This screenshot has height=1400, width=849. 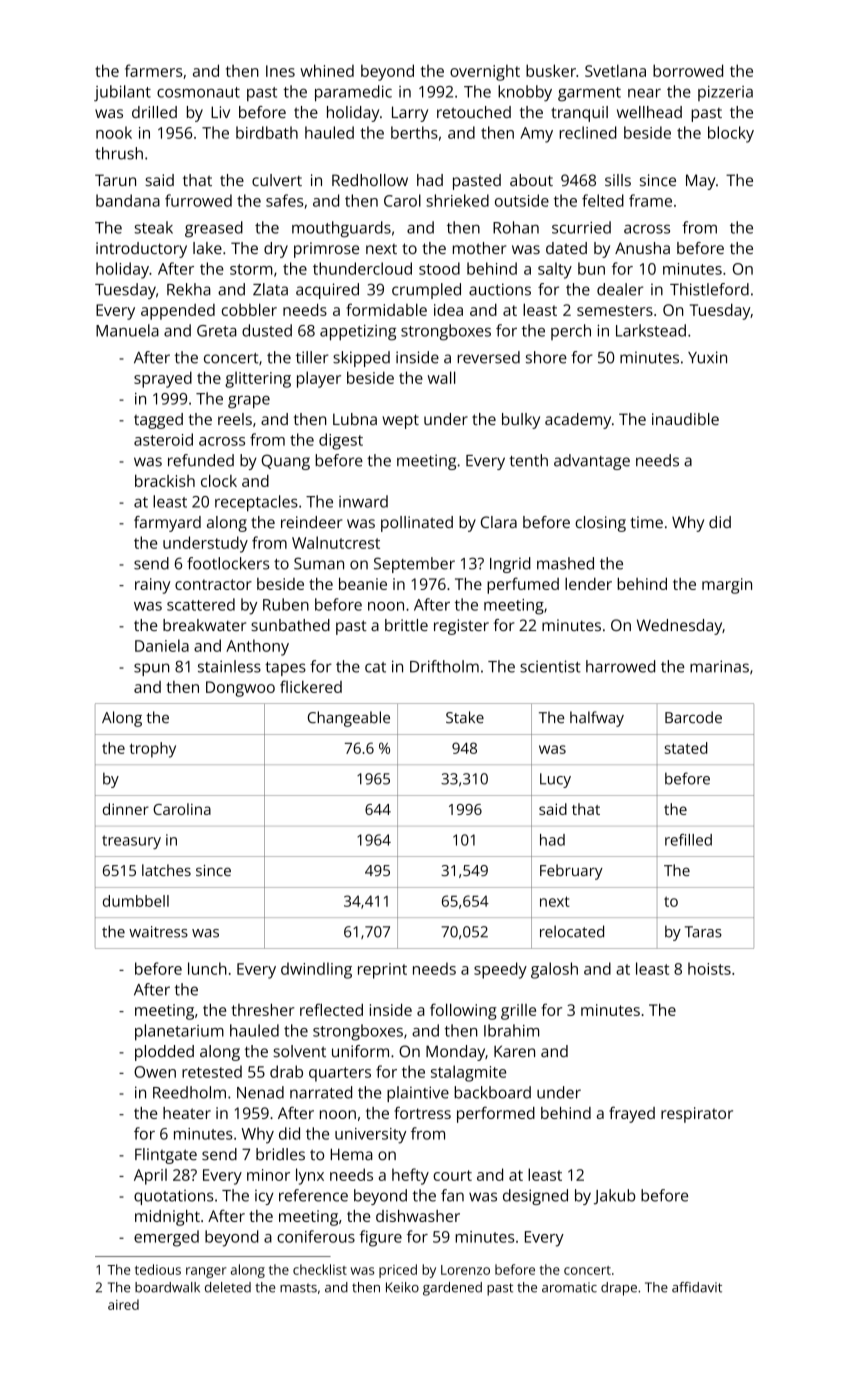 What do you see at coordinates (499, 522) in the screenshot?
I see `Clara` at bounding box center [499, 522].
